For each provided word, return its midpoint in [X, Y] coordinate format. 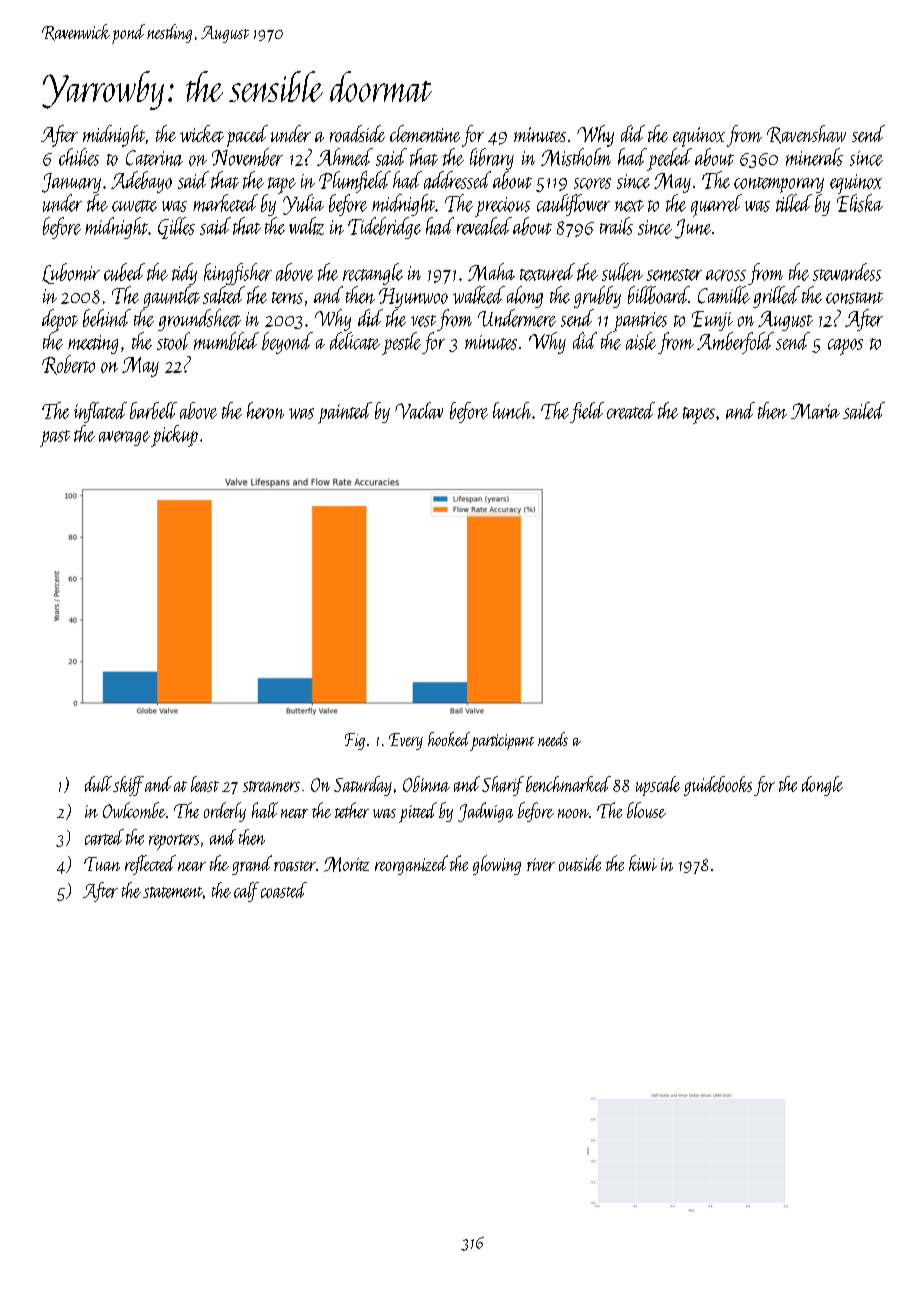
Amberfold [735, 343]
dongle [822, 786]
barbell [153, 410]
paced [247, 136]
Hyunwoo [413, 298]
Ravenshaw [806, 134]
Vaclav [419, 410]
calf [246, 892]
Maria [815, 411]
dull [98, 784]
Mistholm [576, 157]
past [55, 438]
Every [406, 741]
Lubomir [71, 273]
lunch [512, 410]
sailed [864, 410]
